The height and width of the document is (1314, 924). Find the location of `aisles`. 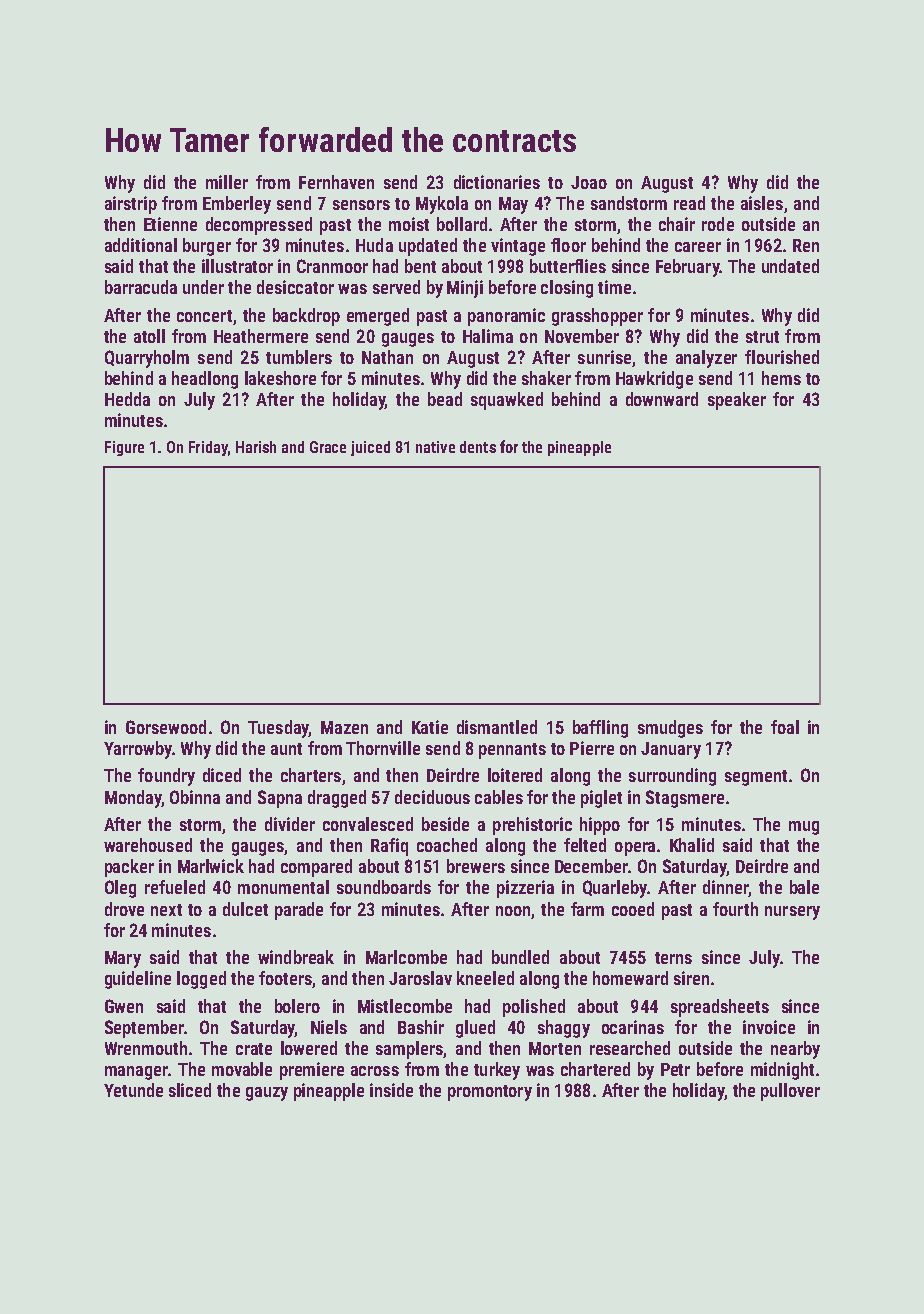

aisles is located at coordinates (762, 203).
